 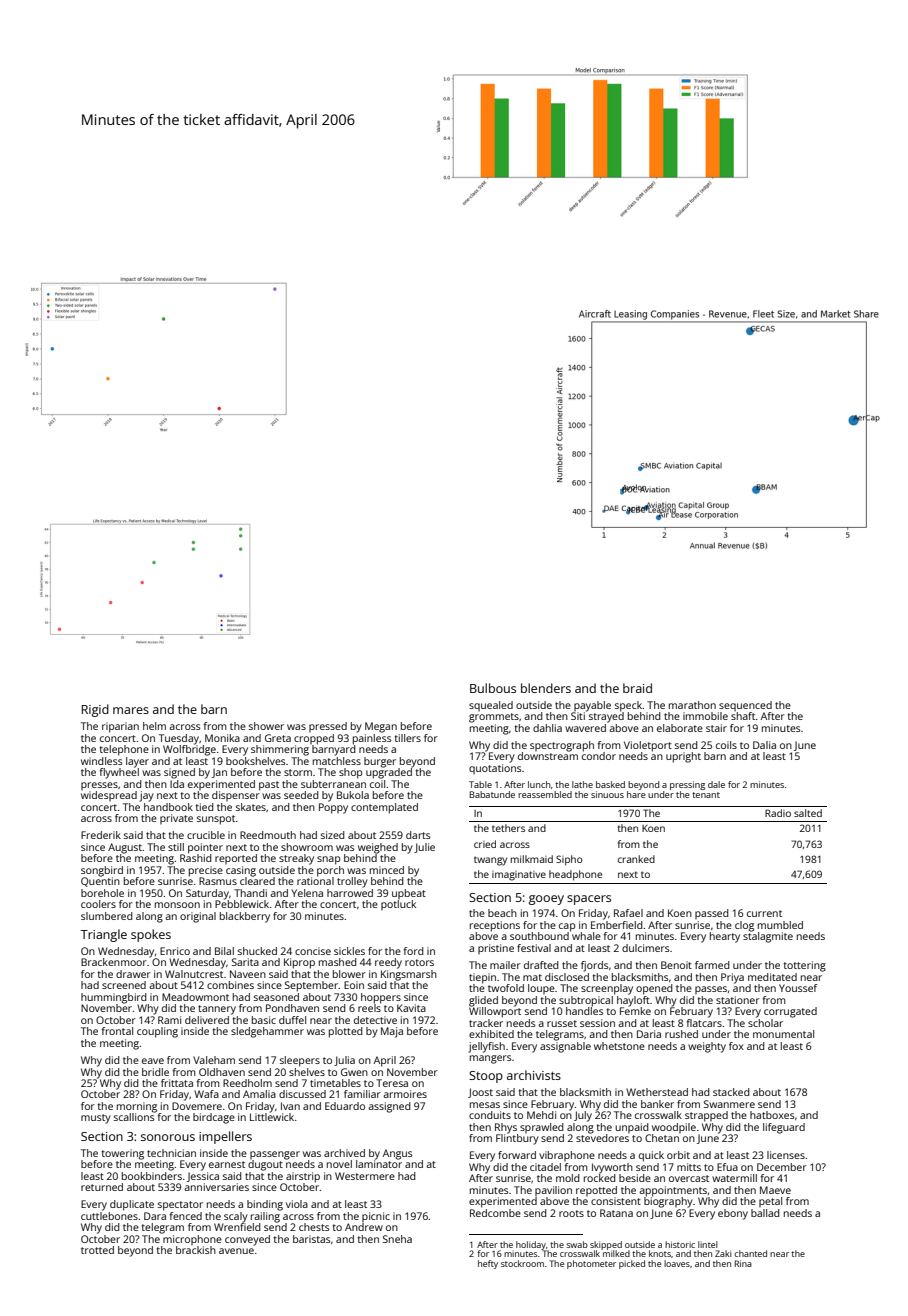 I want to click on licenses, so click(x=786, y=1155).
